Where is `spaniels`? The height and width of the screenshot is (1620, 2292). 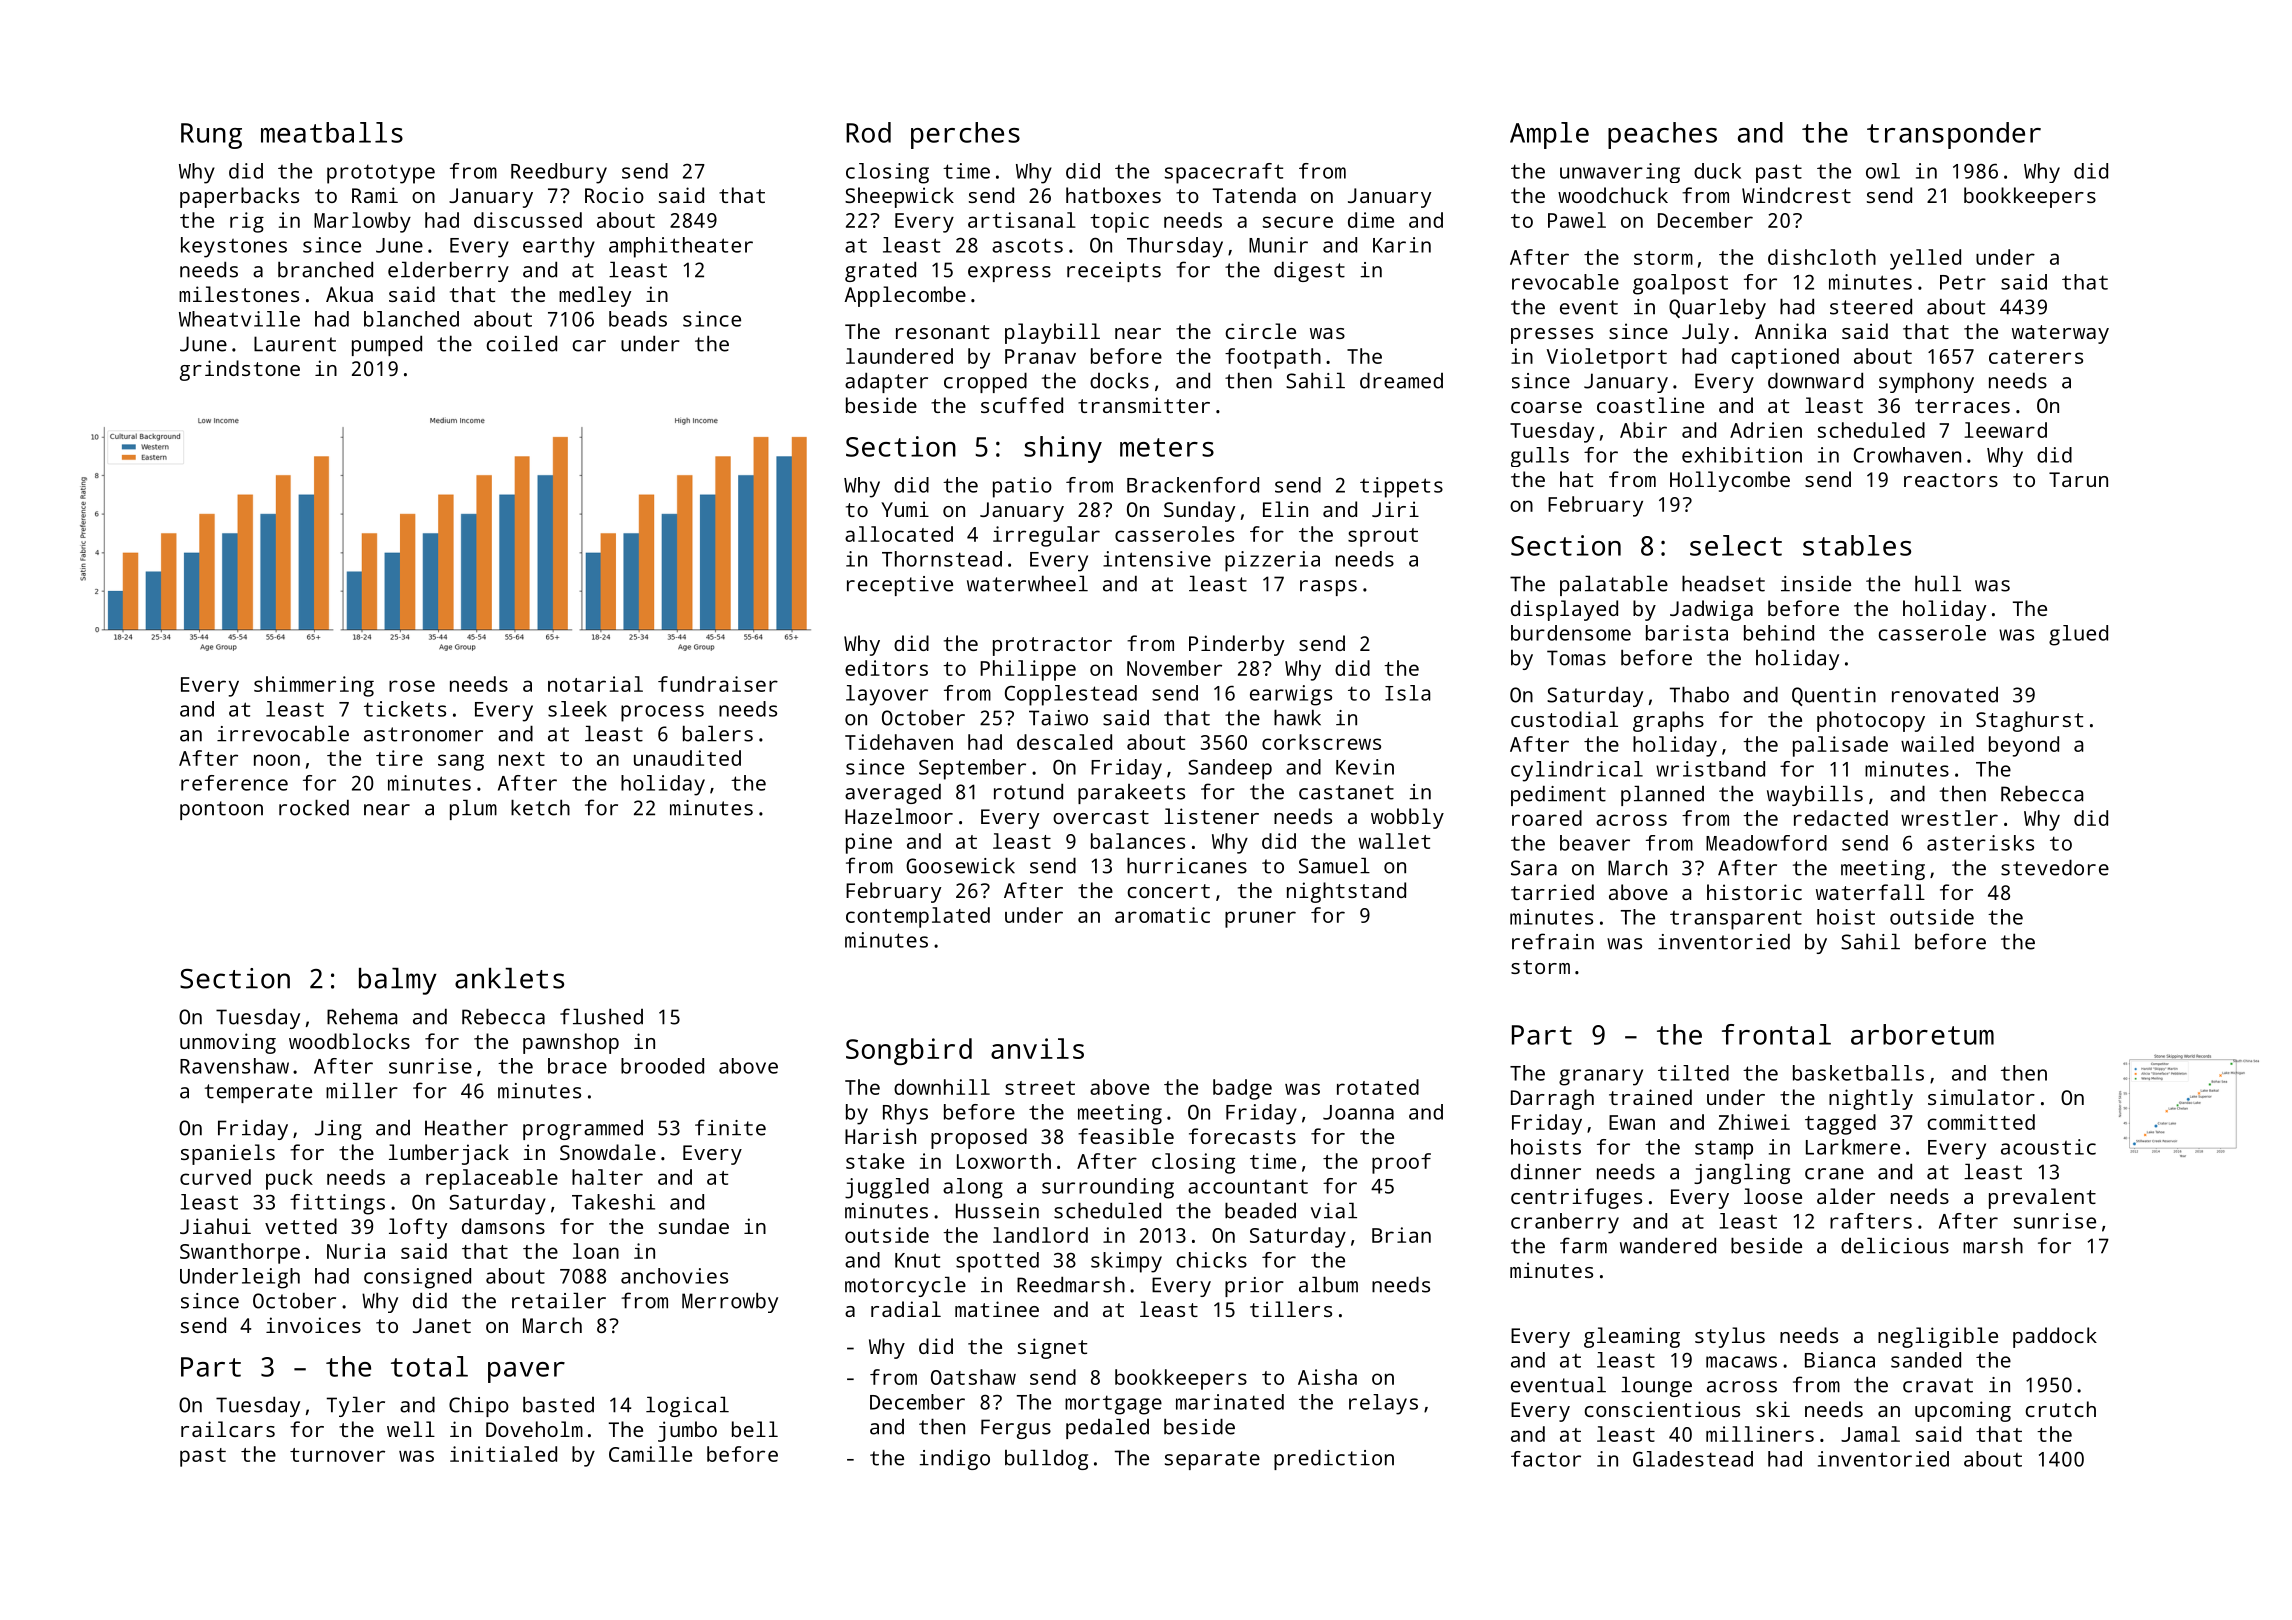 spaniels is located at coordinates (228, 1154).
